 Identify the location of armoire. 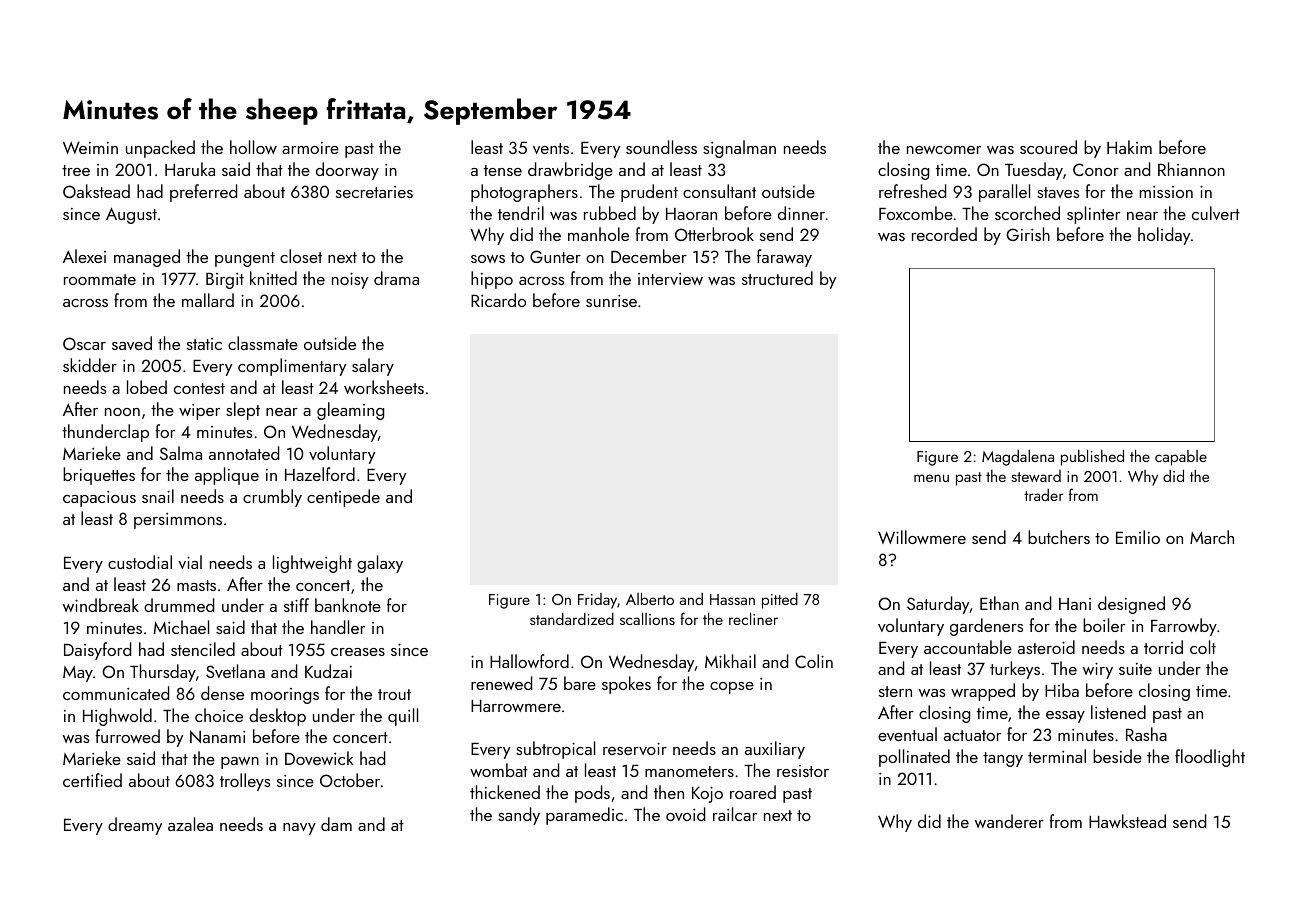
(310, 148).
